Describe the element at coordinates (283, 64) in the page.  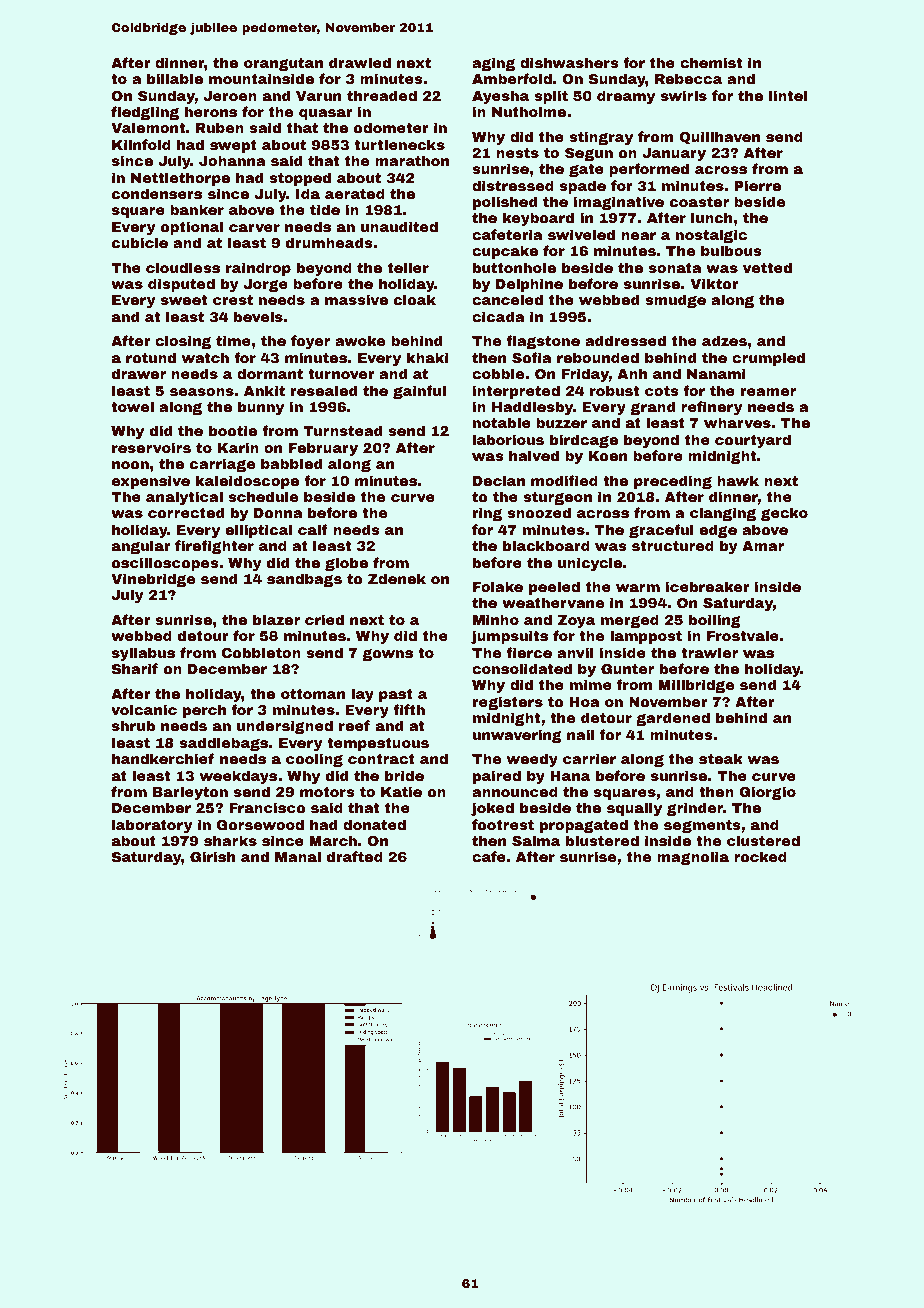
I see `orangutan` at that location.
